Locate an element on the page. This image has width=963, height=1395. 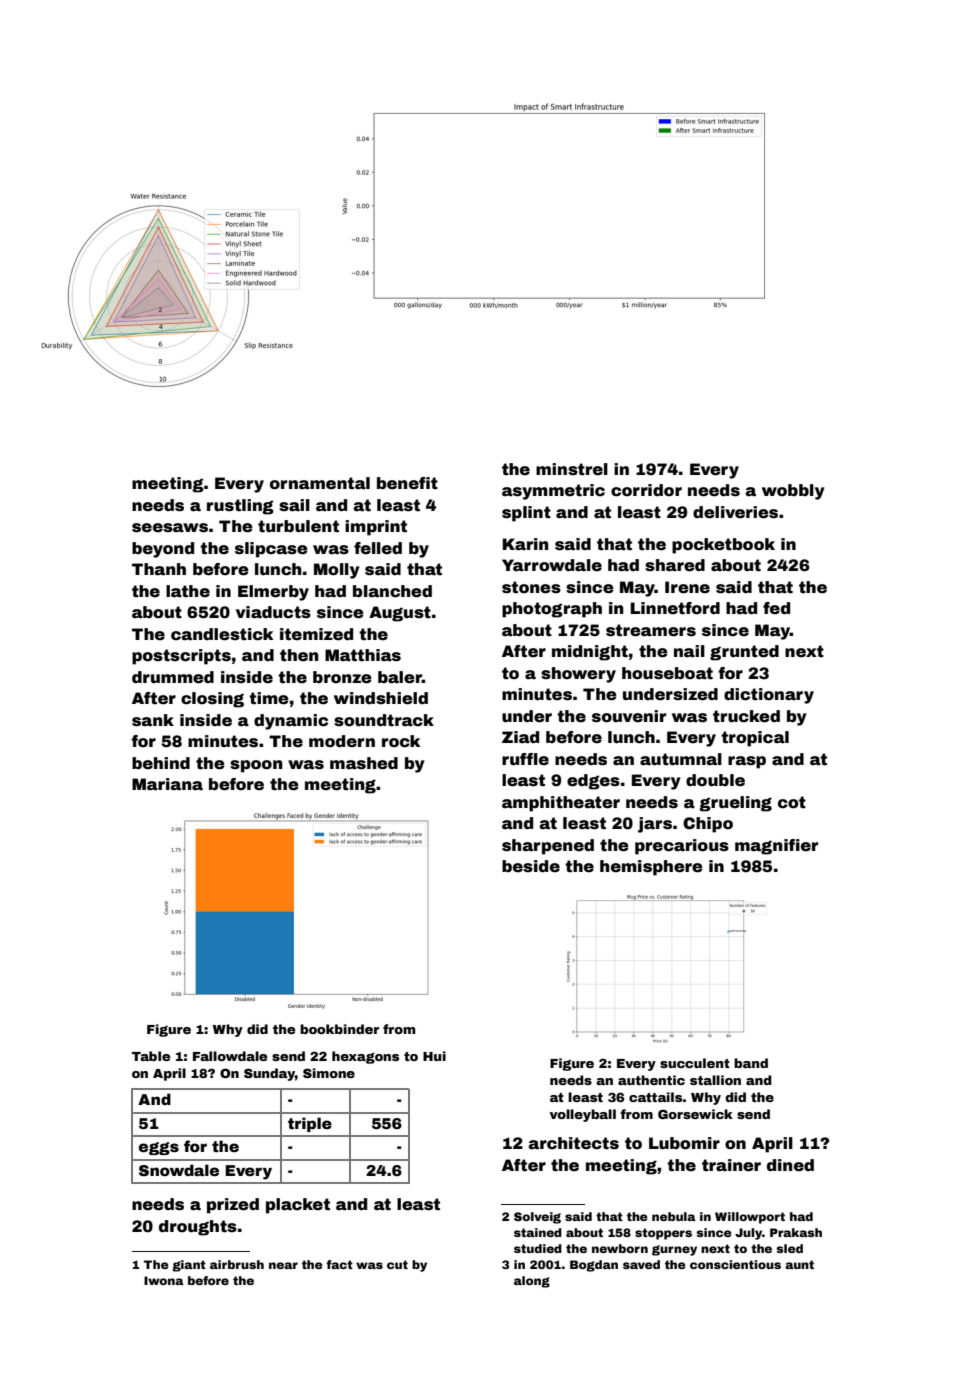
beside is located at coordinates (531, 866).
